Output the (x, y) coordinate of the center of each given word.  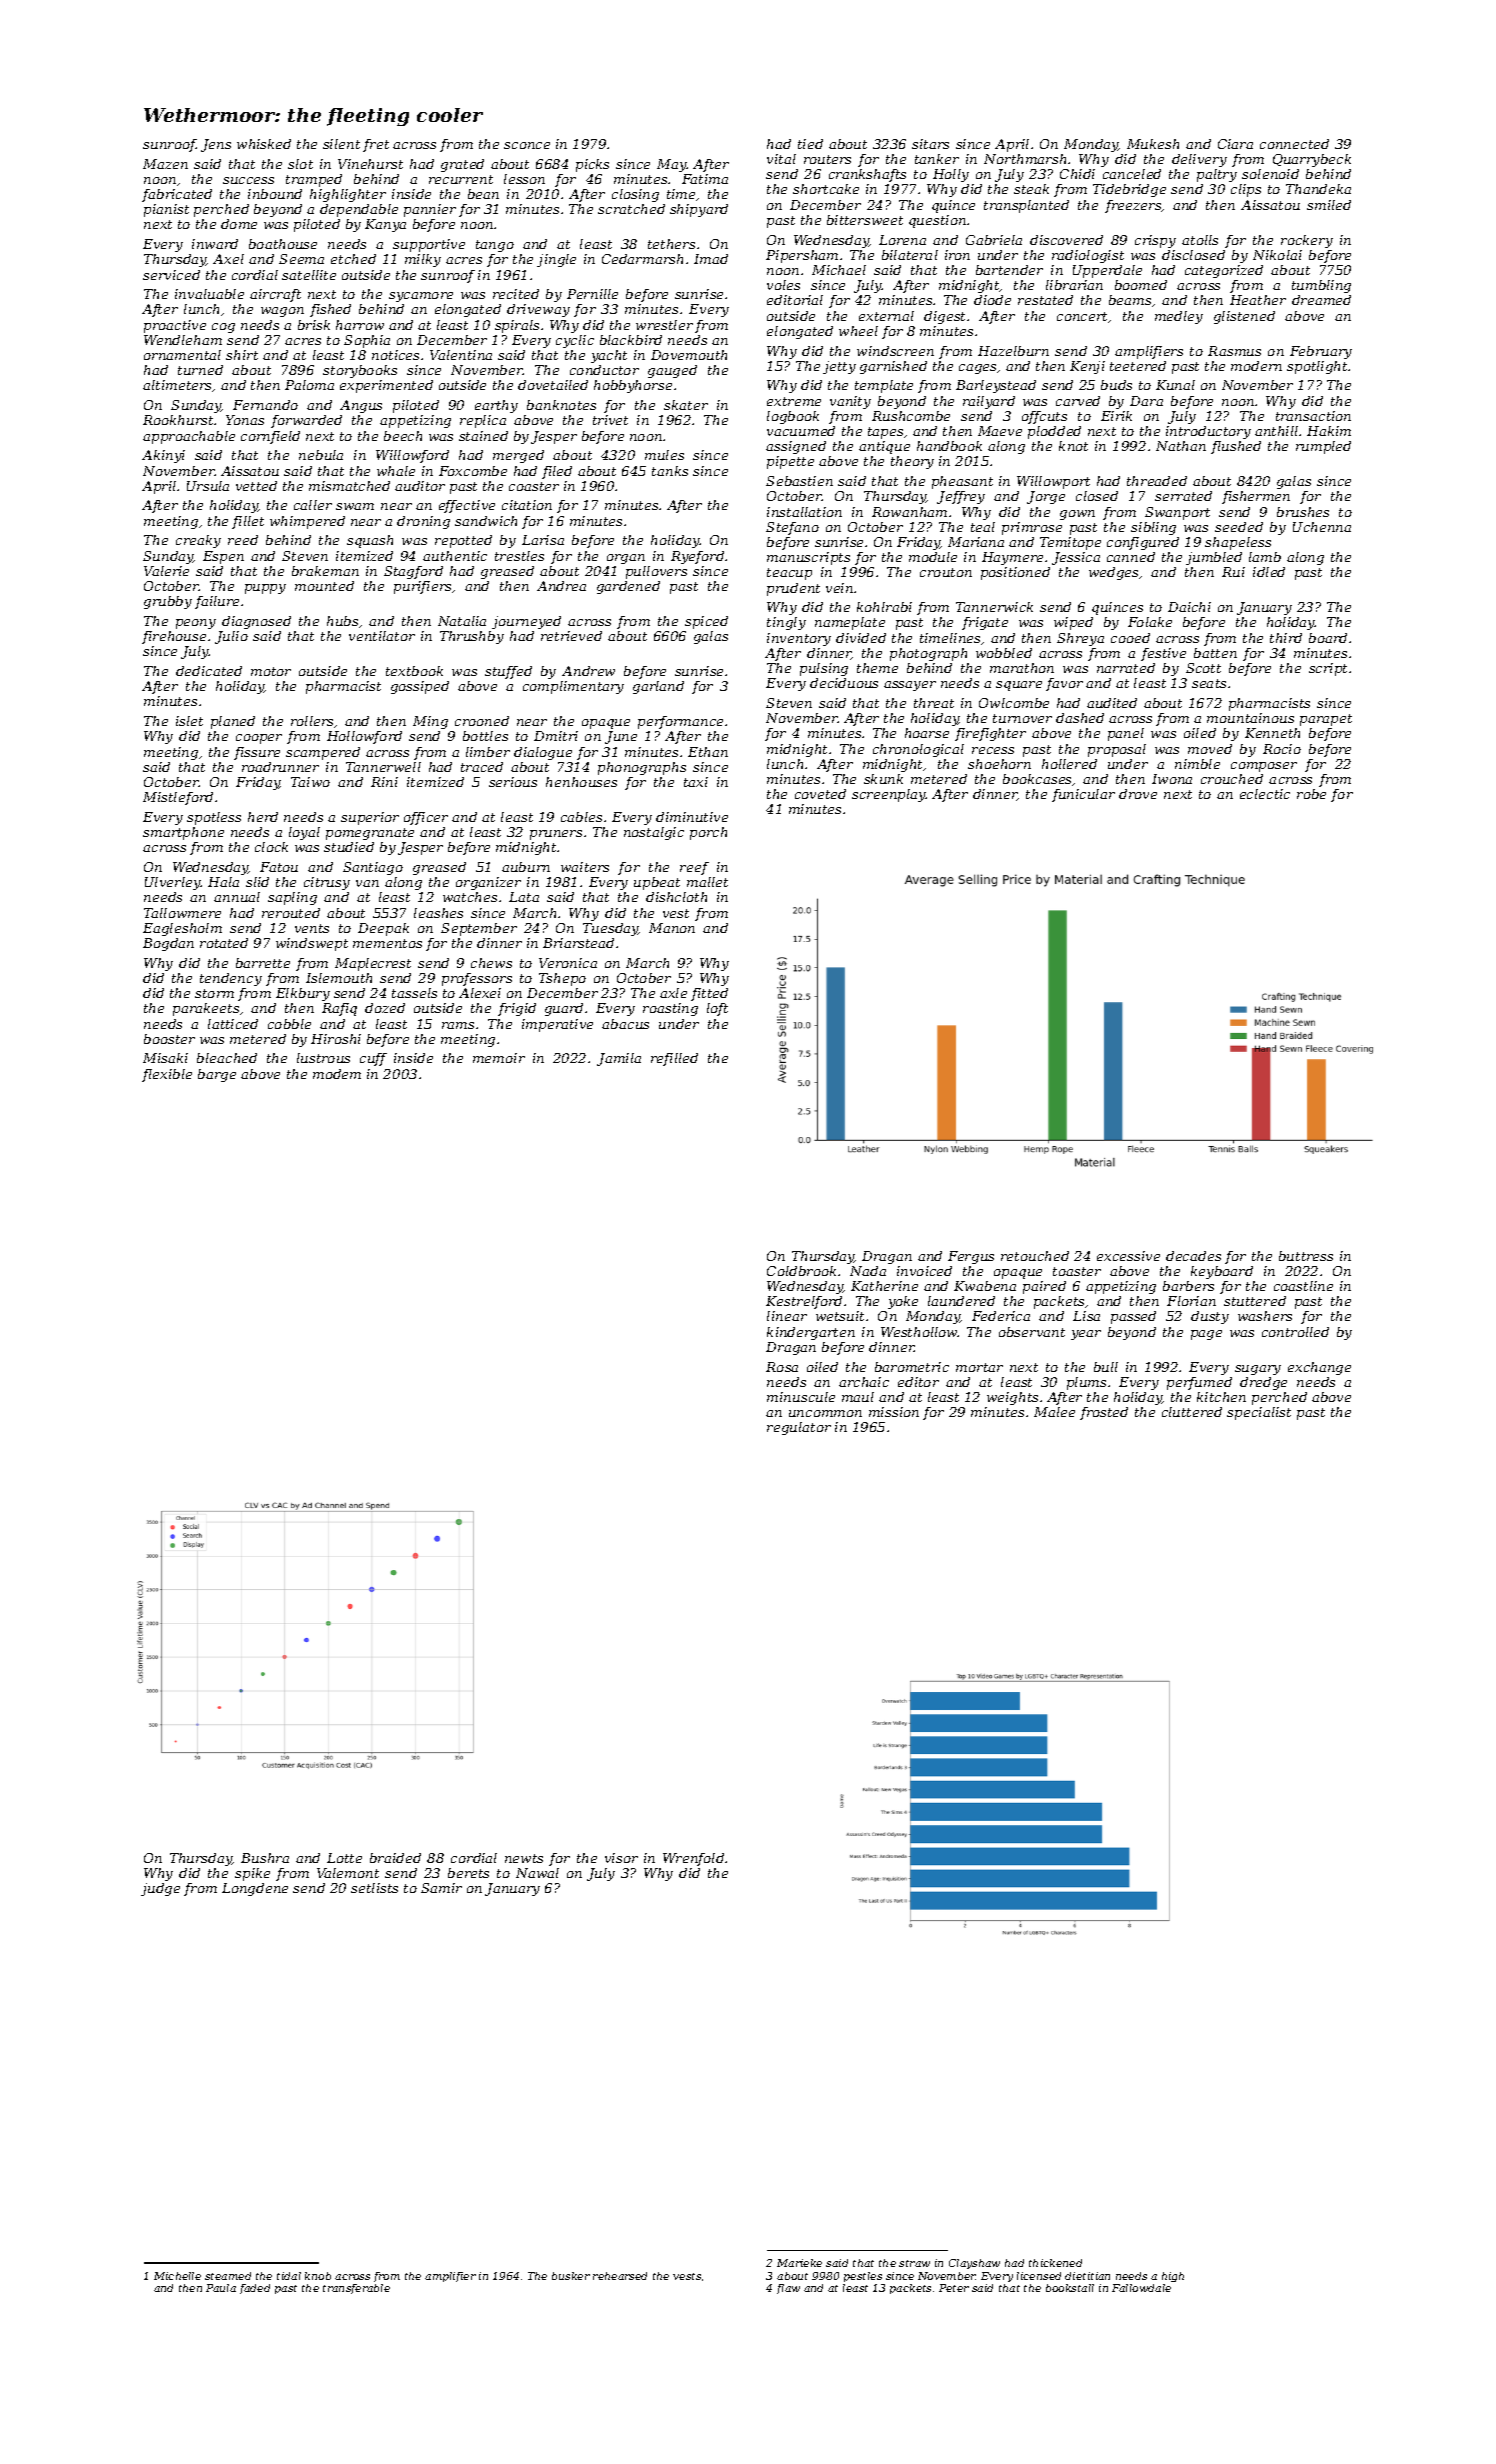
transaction (1313, 416)
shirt (242, 355)
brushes (1303, 512)
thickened (1055, 2263)
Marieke (799, 2263)
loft (717, 1009)
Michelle (177, 2276)
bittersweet (865, 220)
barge (217, 1075)
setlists (374, 1888)
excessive (1128, 1256)
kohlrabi (884, 607)
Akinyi (163, 456)
